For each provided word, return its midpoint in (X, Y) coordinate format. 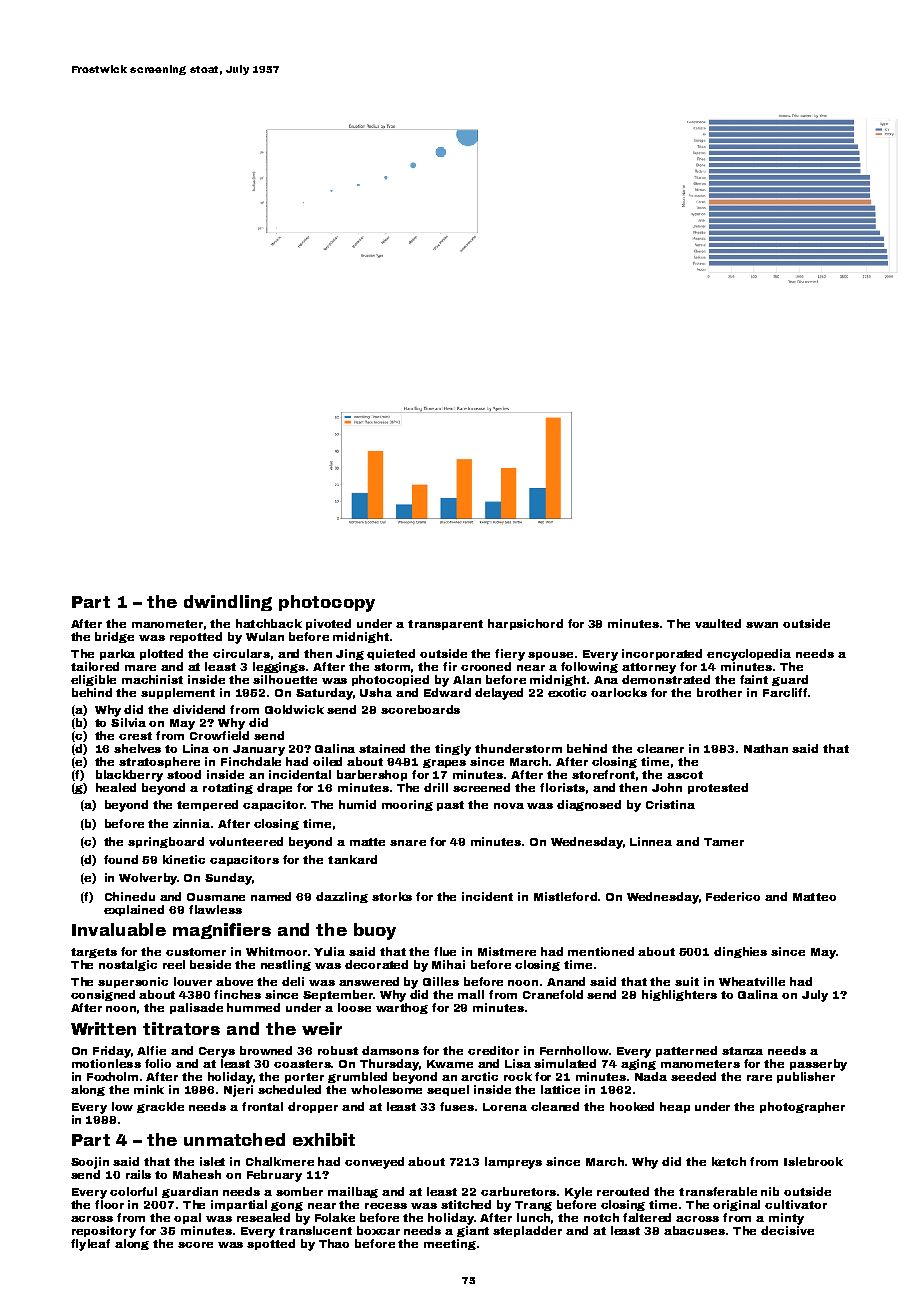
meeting (450, 1244)
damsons (390, 1050)
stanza (742, 1051)
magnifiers (222, 931)
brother (719, 692)
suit (687, 981)
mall (471, 994)
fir (450, 666)
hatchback (269, 623)
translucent (315, 1230)
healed (116, 787)
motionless (106, 1063)
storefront (603, 774)
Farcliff (785, 692)
